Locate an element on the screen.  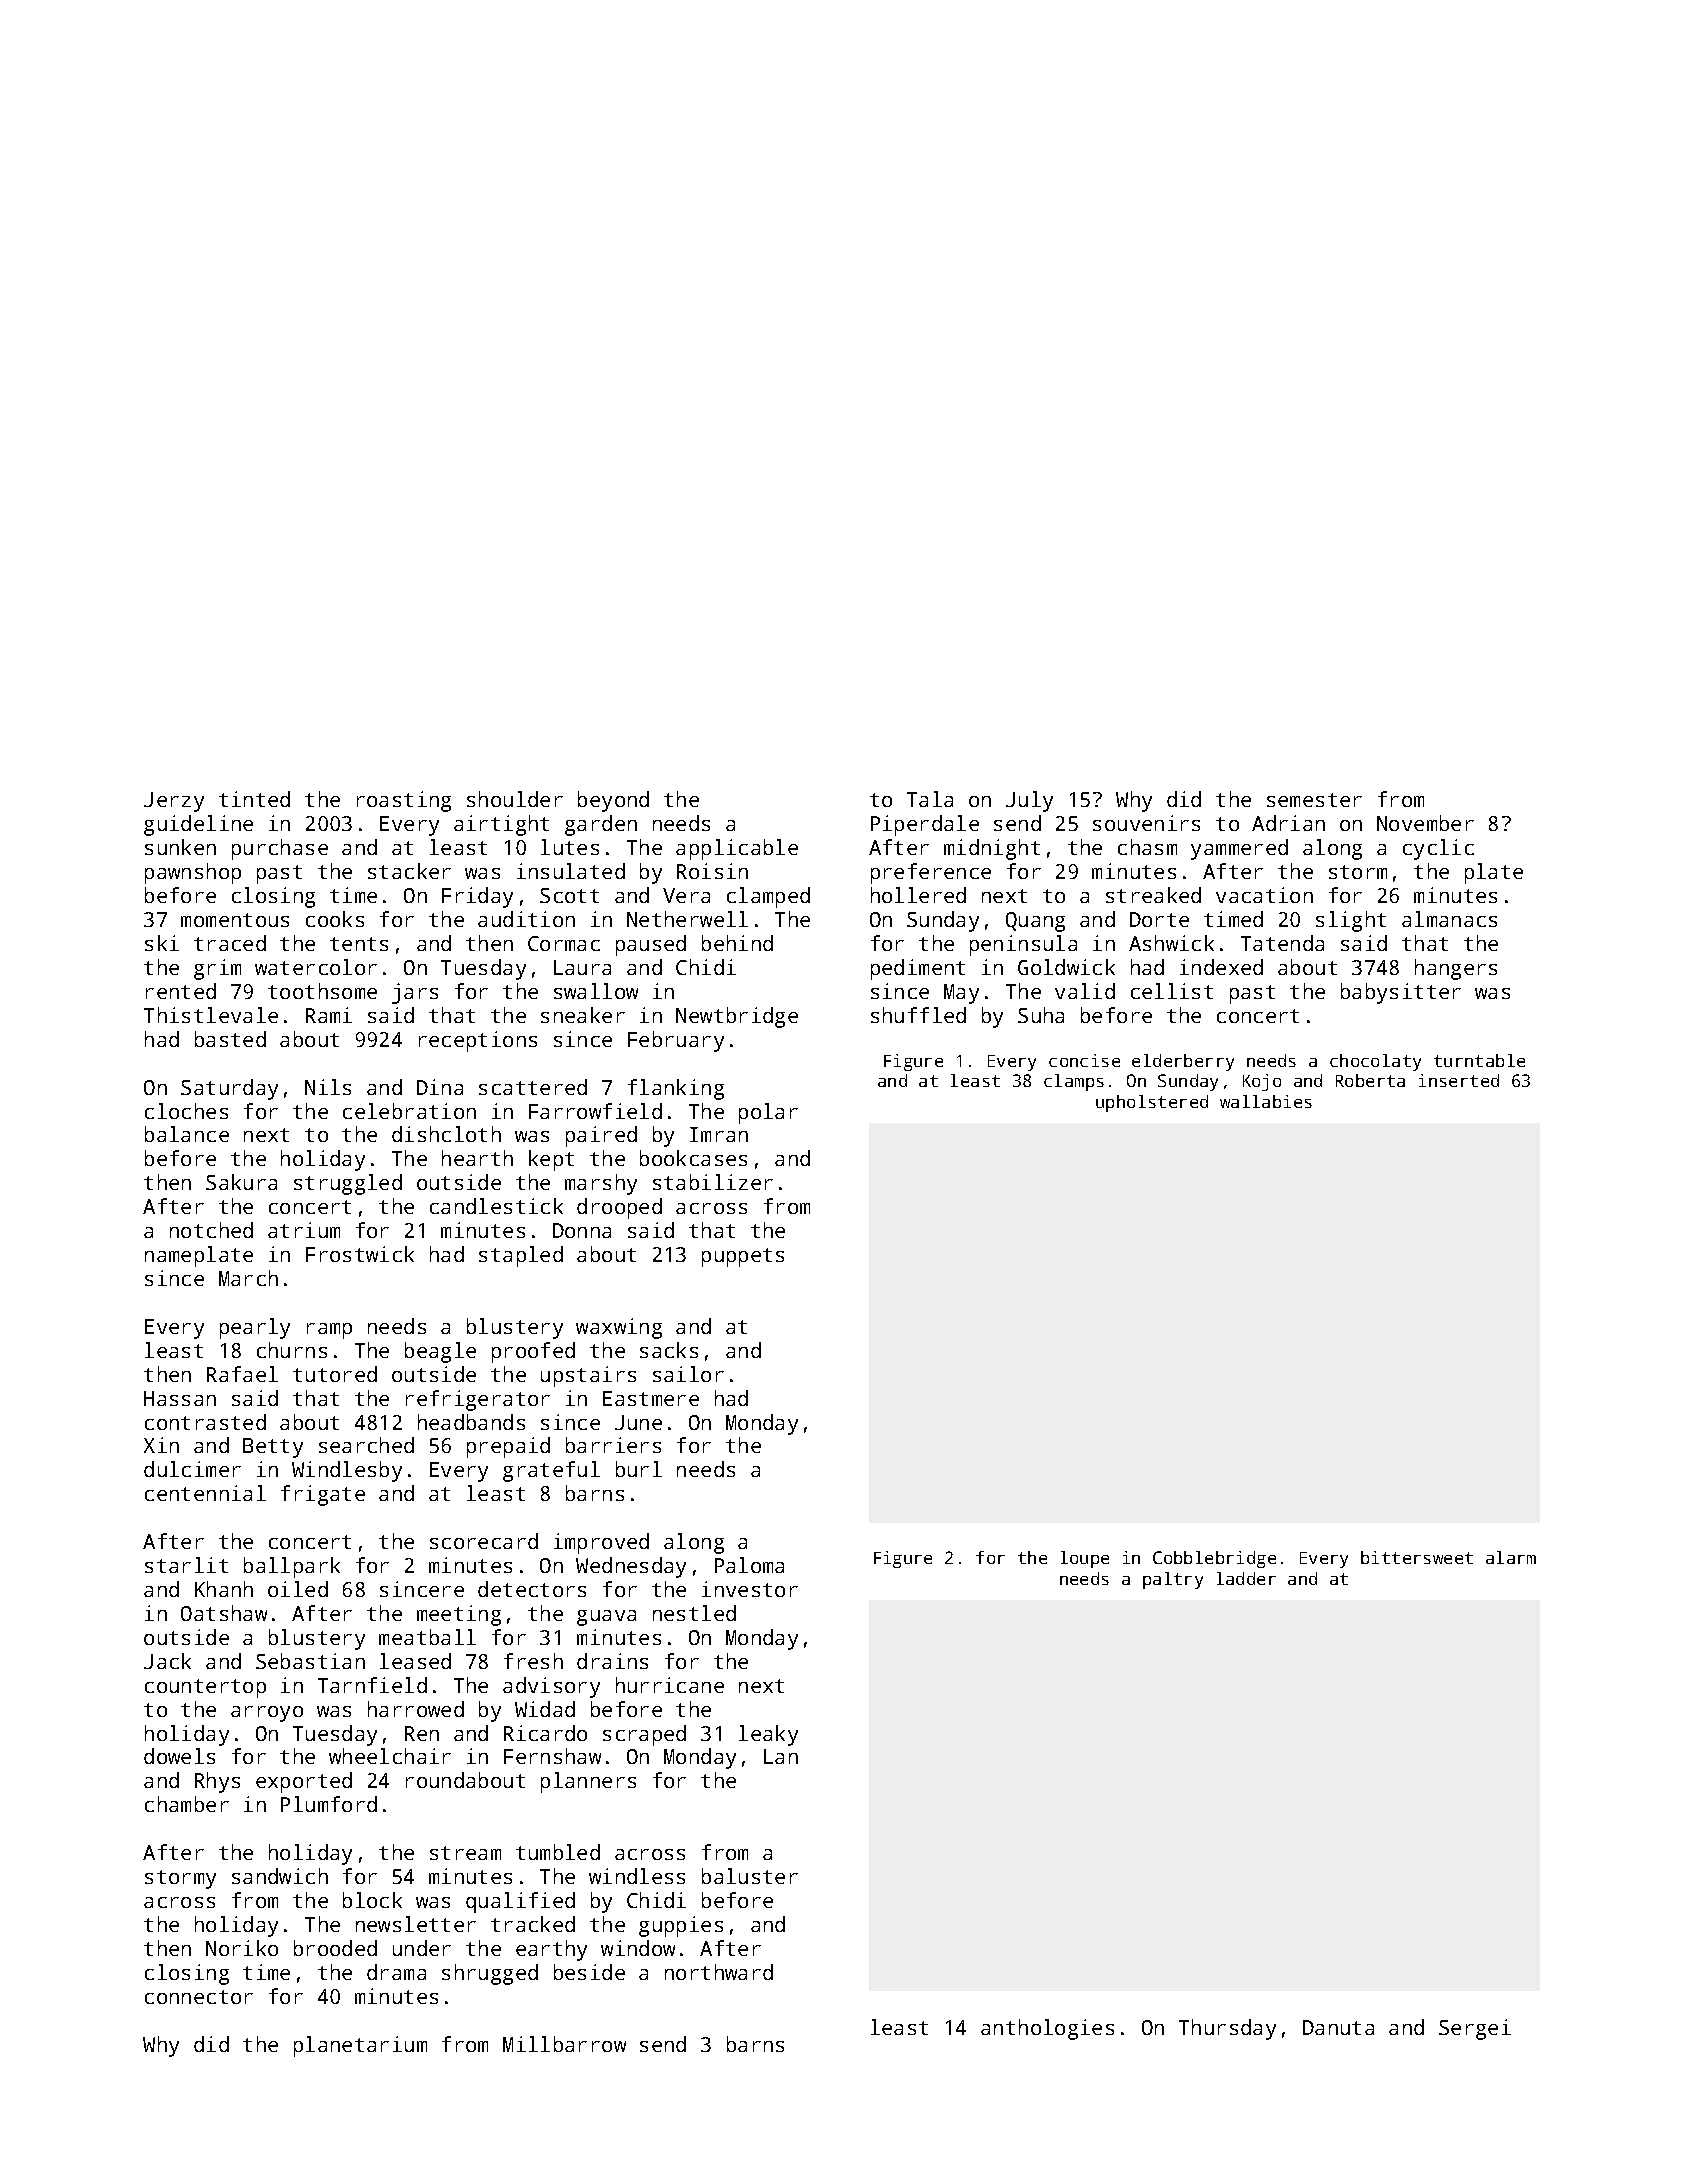
elderberry is located at coordinates (1183, 1062).
